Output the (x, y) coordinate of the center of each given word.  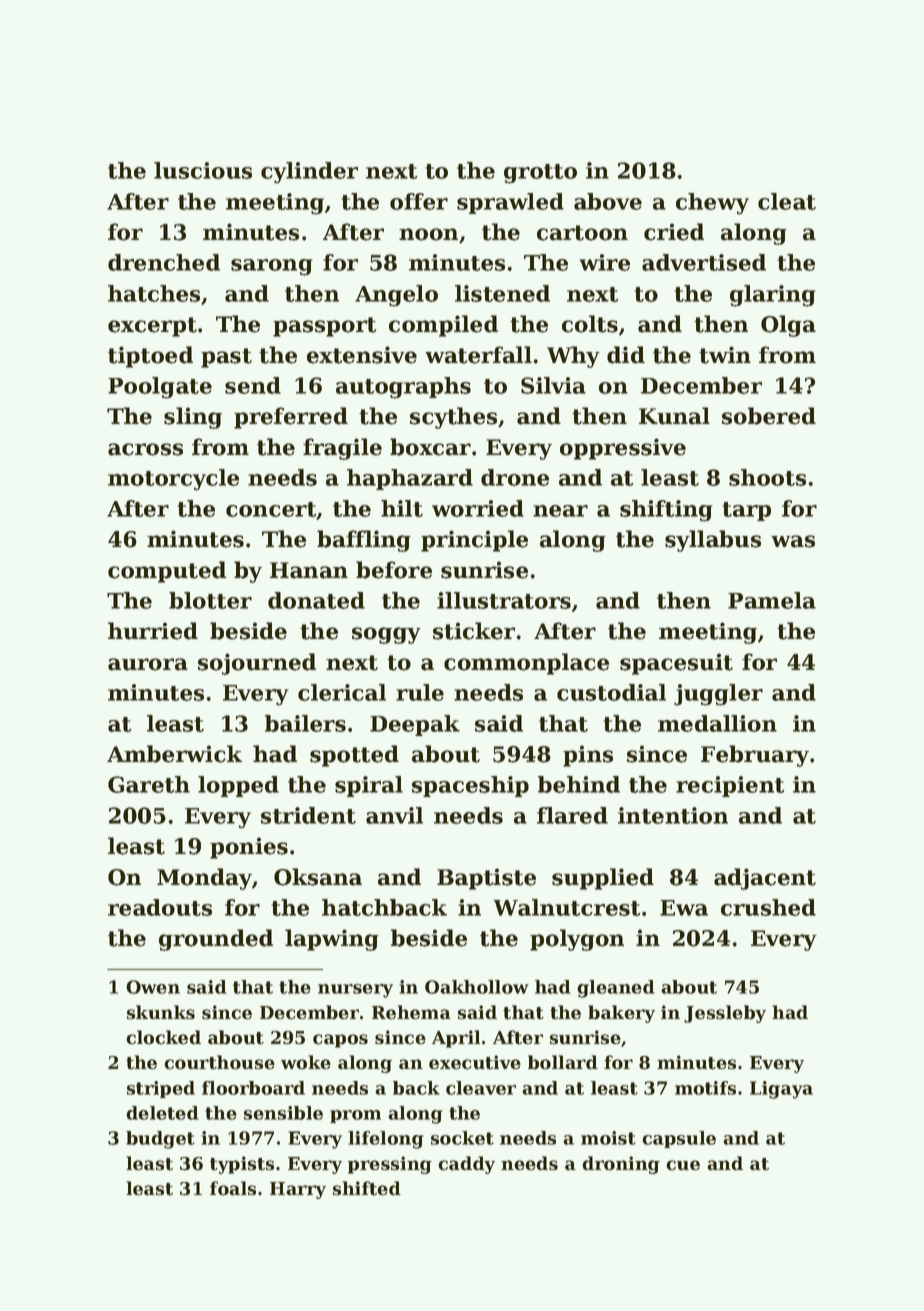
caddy (466, 1165)
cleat (787, 201)
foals (233, 1188)
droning (621, 1165)
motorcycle (173, 480)
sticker (474, 631)
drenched (164, 262)
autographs (403, 388)
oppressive (623, 449)
